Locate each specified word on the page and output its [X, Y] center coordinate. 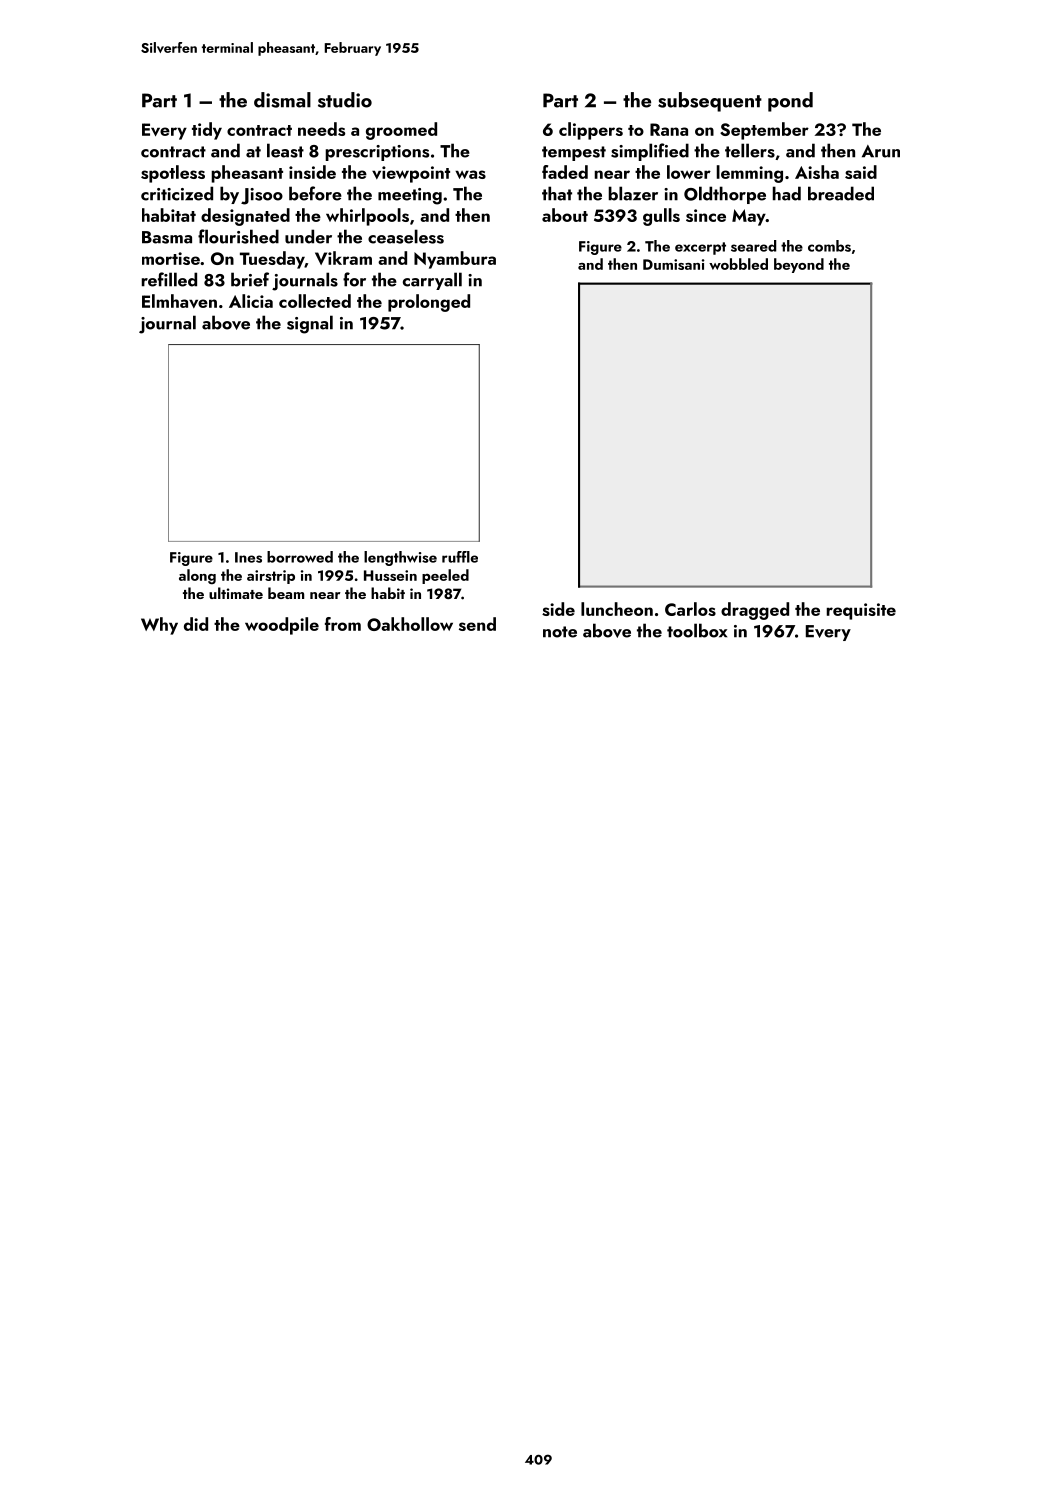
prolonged [429, 303]
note [560, 632]
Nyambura [455, 260]
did [196, 624]
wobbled [738, 264]
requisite [861, 611]
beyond [799, 265]
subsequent [710, 102]
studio [345, 100]
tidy [207, 131]
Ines [248, 557]
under [308, 236]
